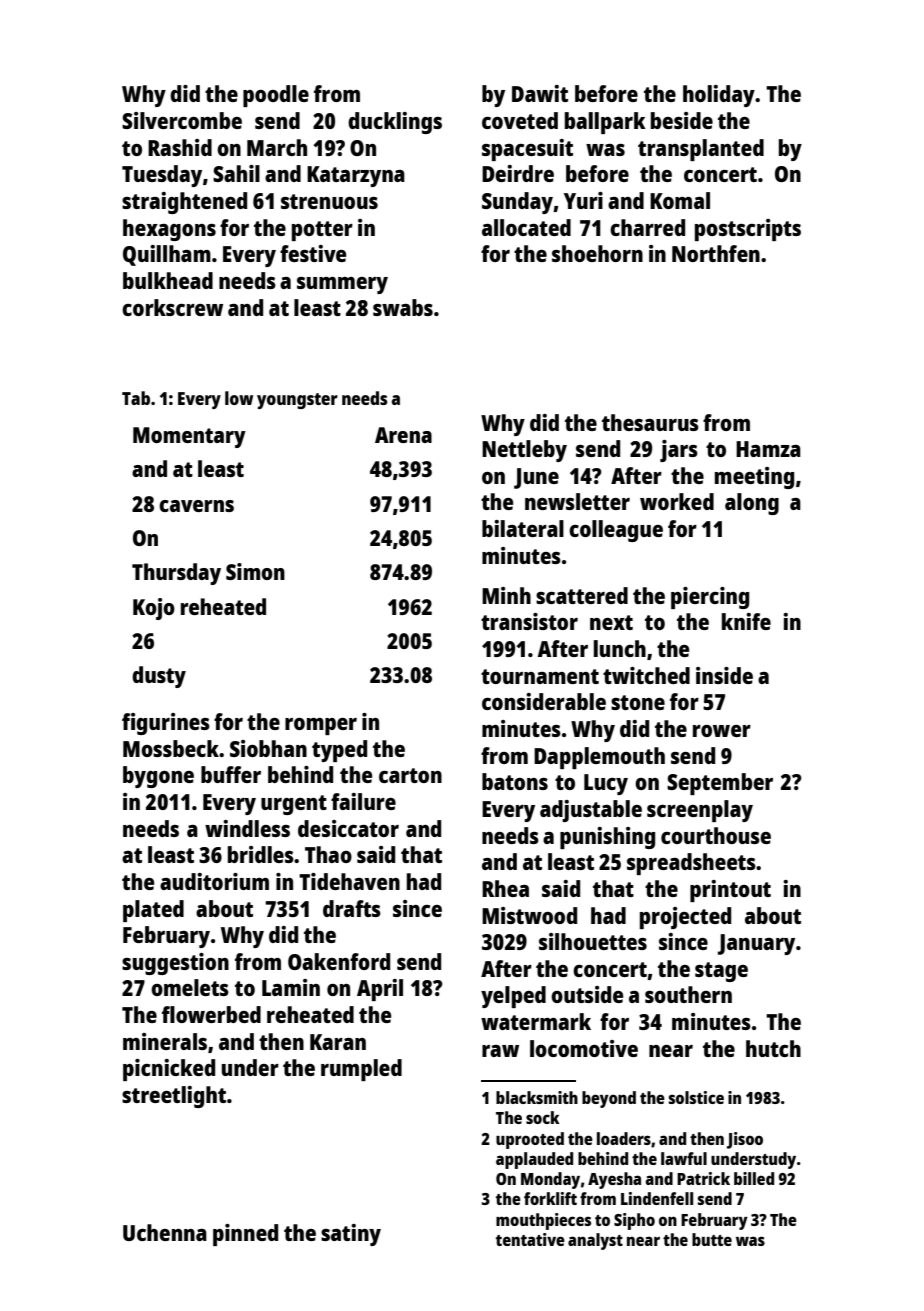 This page has width=924, height=1311. What do you see at coordinates (361, 1070) in the page?
I see `rumpled` at bounding box center [361, 1070].
